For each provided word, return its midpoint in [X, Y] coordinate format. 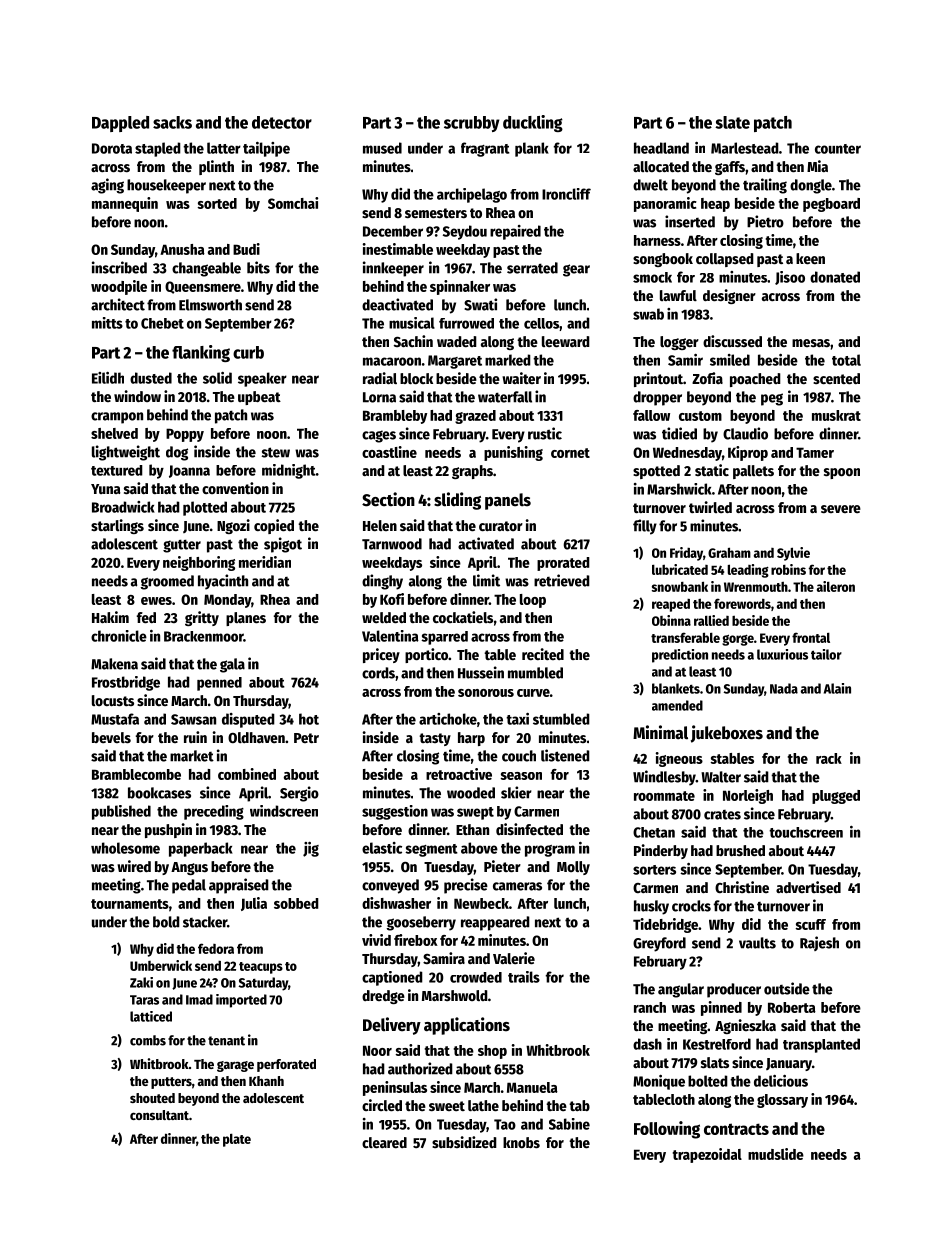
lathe [483, 1105]
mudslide [776, 1154]
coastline [389, 452]
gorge [738, 640]
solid [217, 378]
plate [237, 1140]
